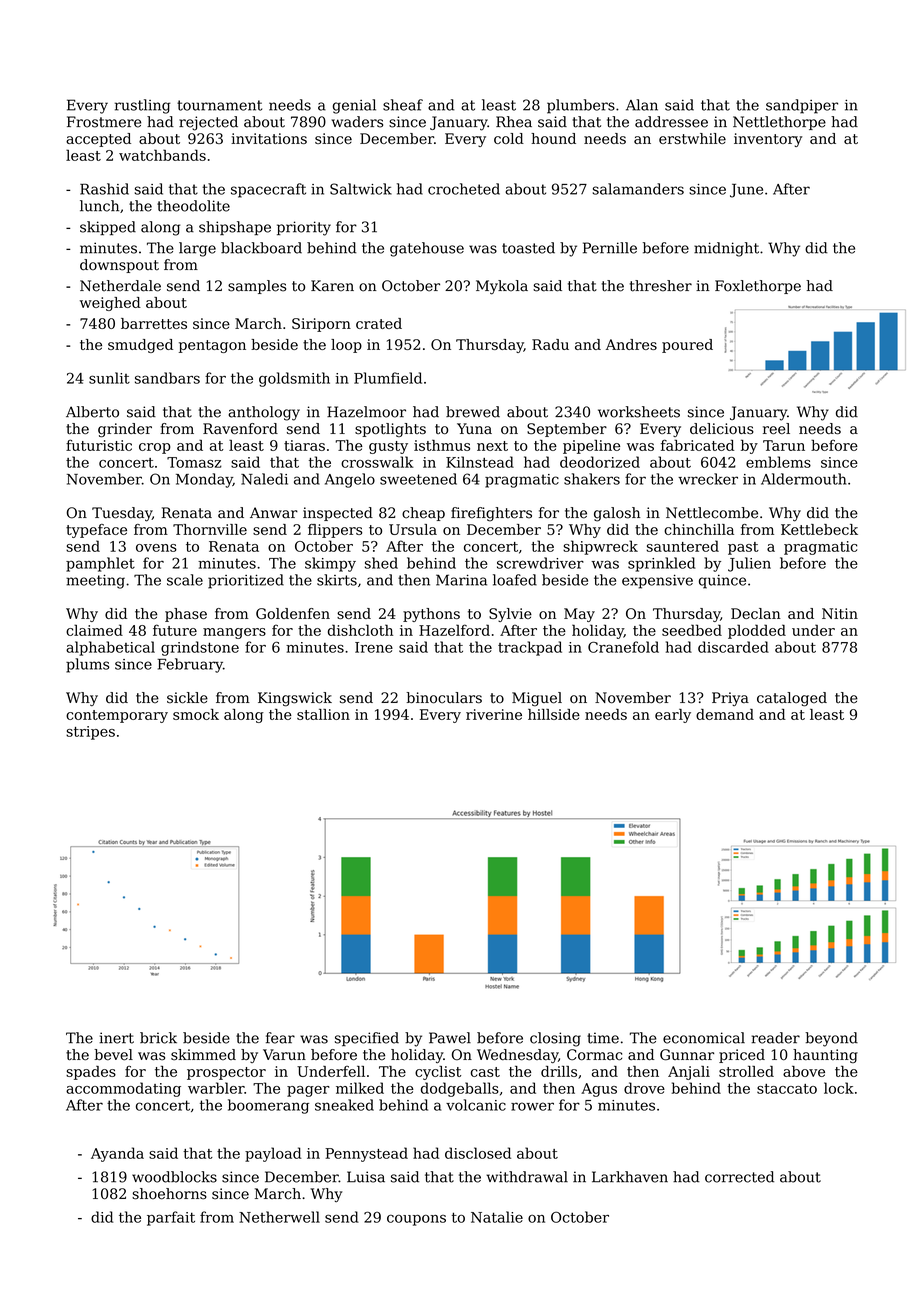 Image resolution: width=924 pixels, height=1308 pixels. What do you see at coordinates (403, 105) in the screenshot?
I see `sheaf` at bounding box center [403, 105].
